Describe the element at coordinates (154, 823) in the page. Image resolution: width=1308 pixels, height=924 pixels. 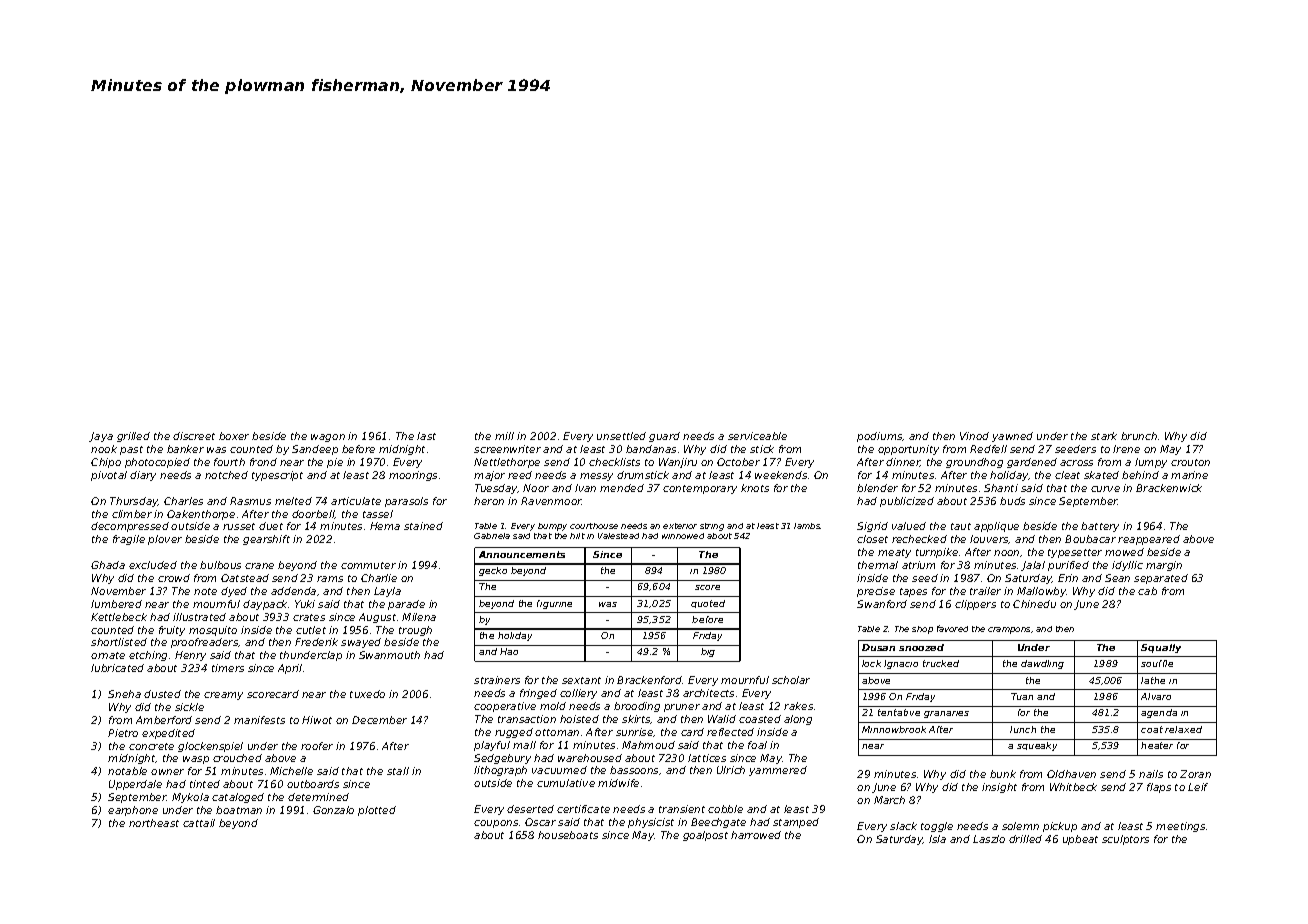
I see `northeast` at that location.
